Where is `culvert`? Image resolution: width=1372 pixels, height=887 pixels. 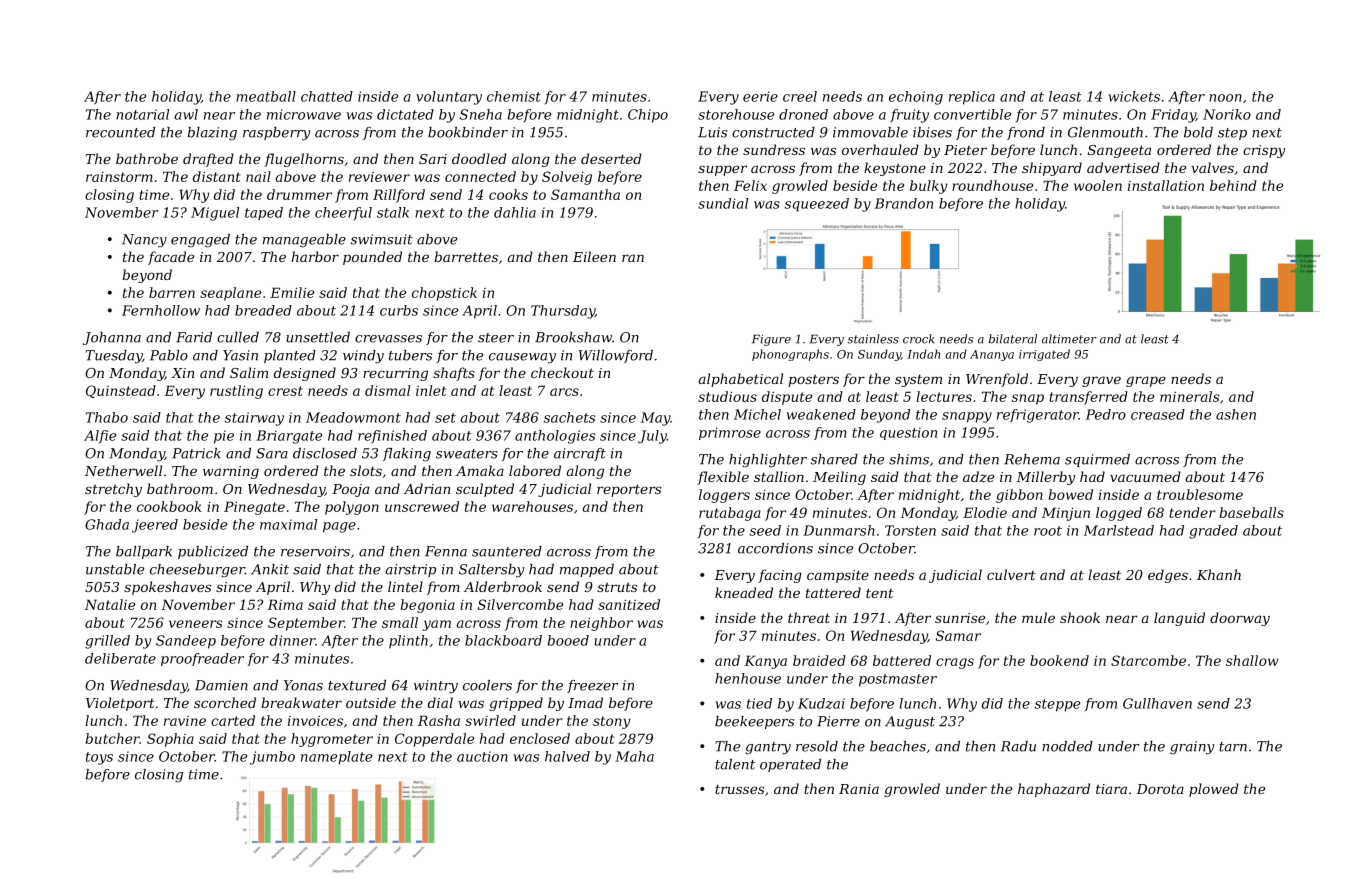 culvert is located at coordinates (1011, 574).
